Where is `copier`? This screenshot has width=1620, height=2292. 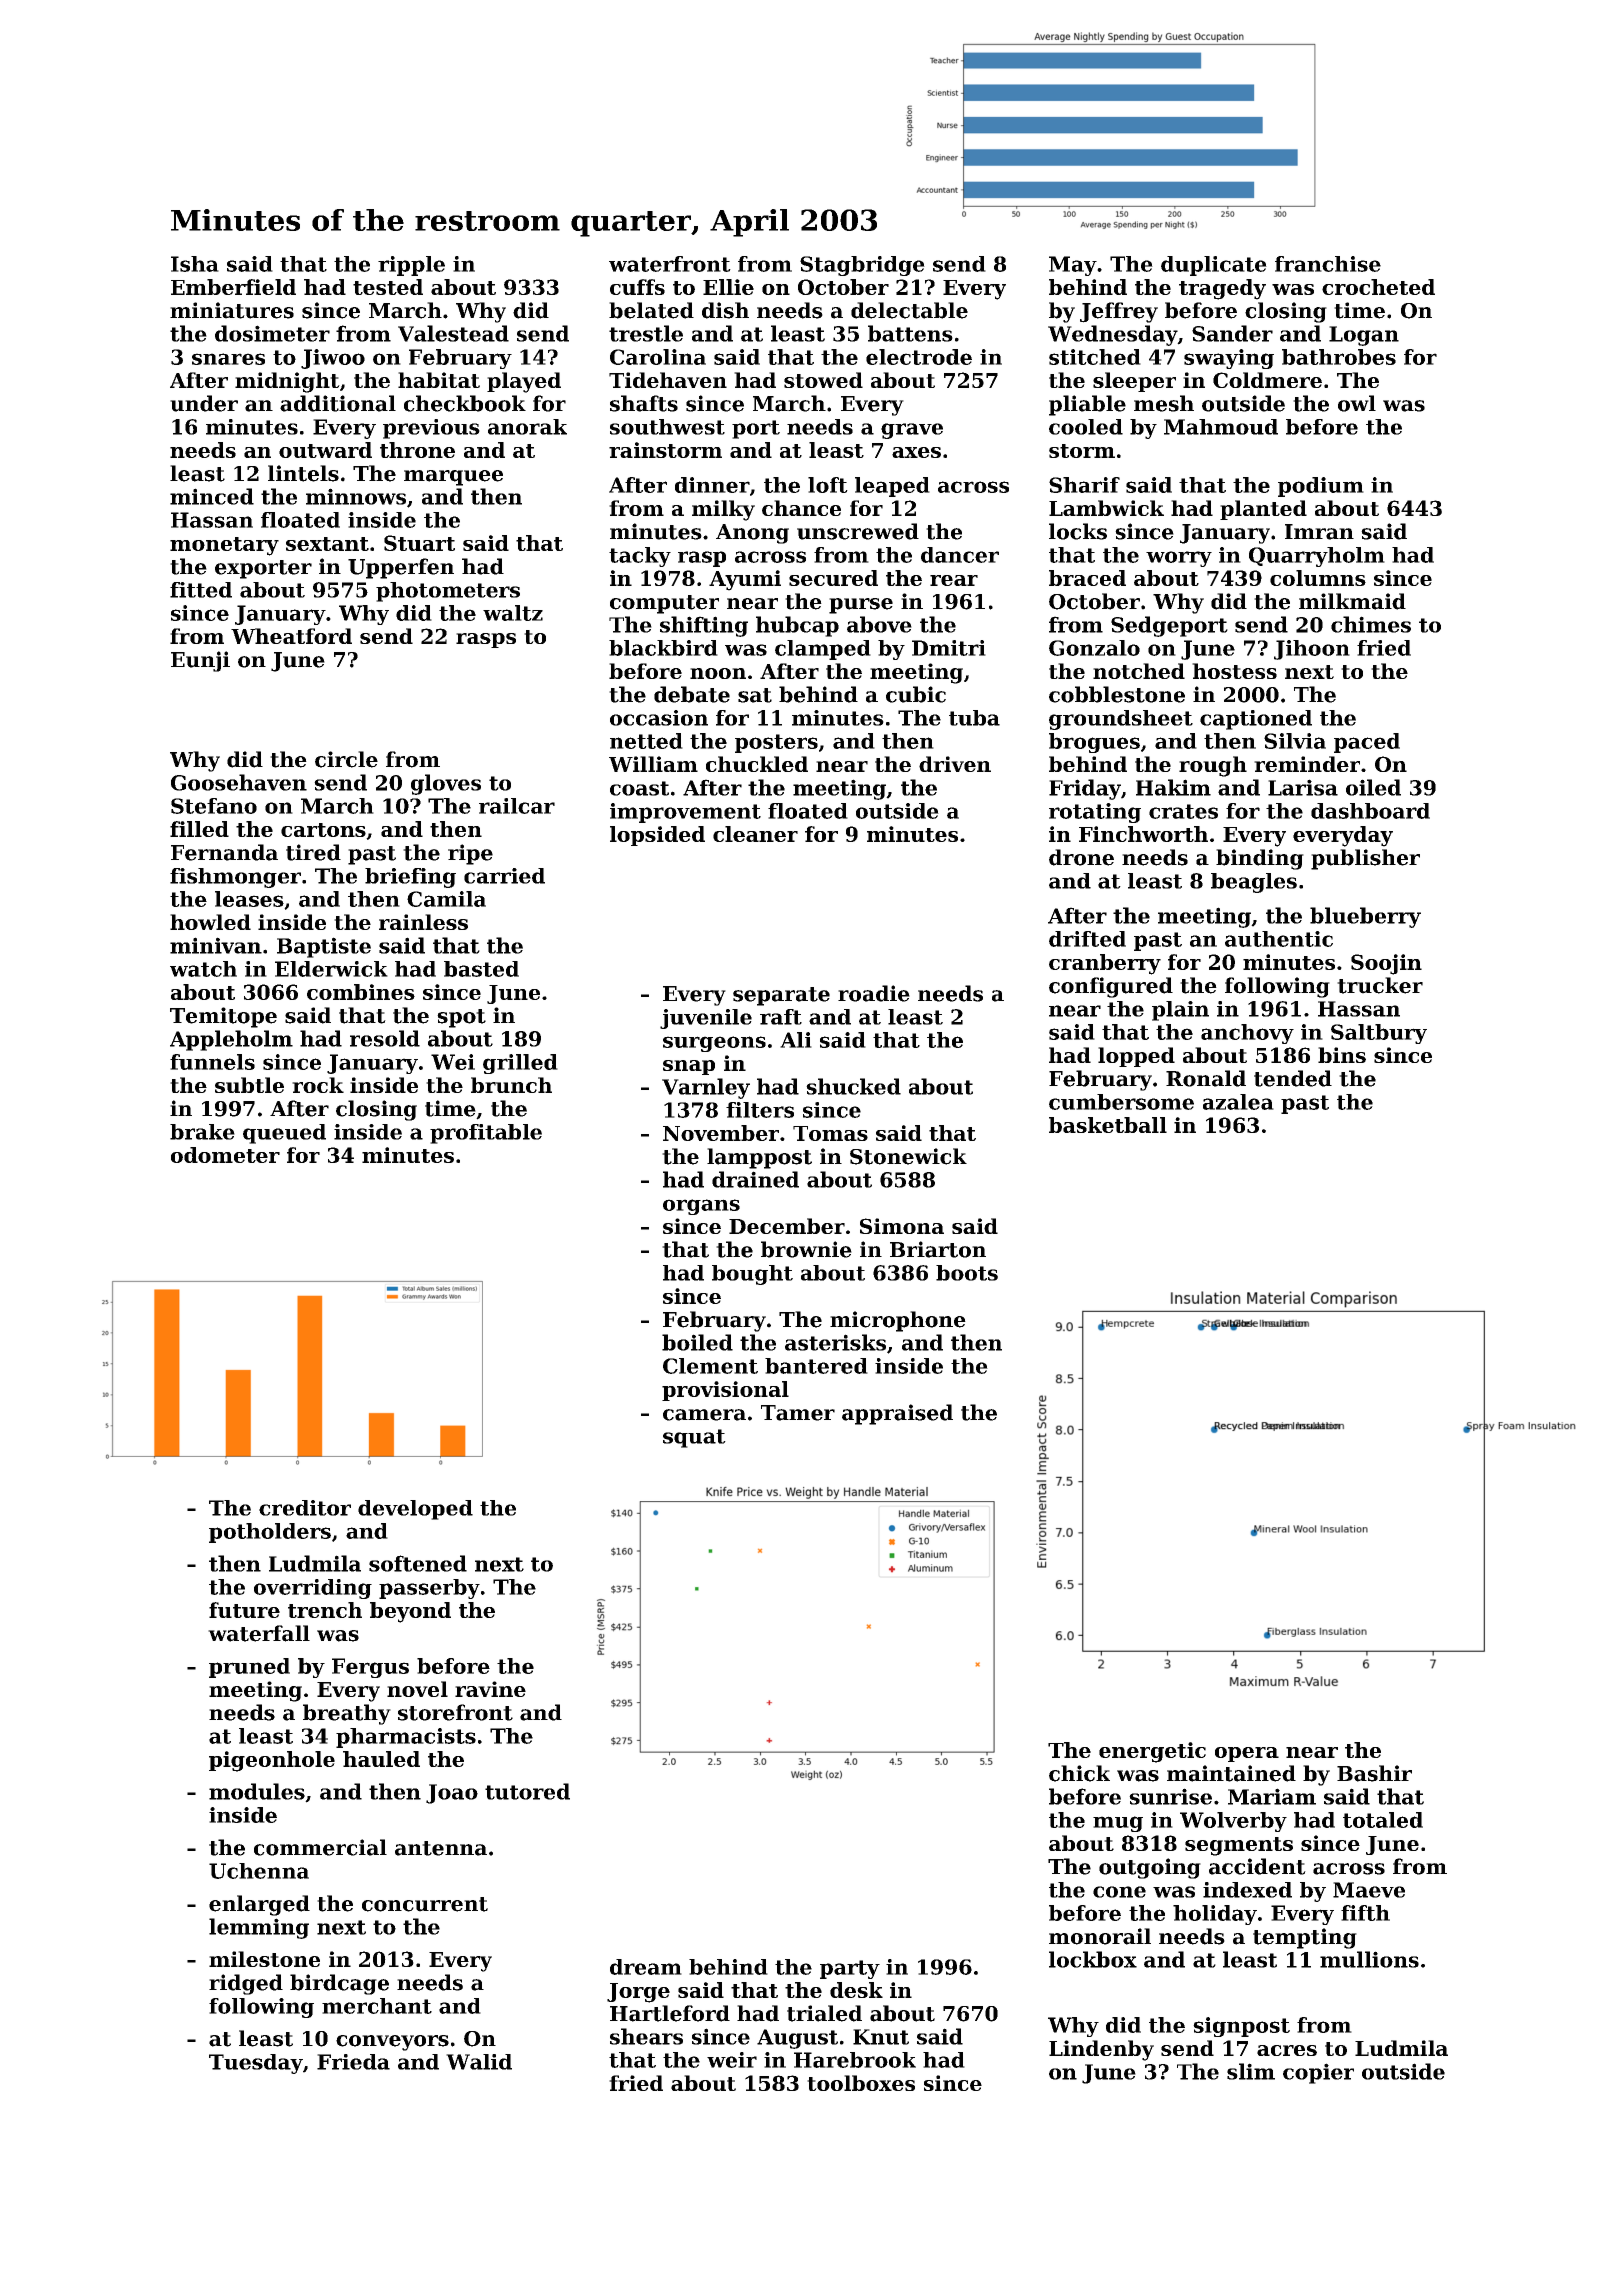 copier is located at coordinates (1318, 2073).
